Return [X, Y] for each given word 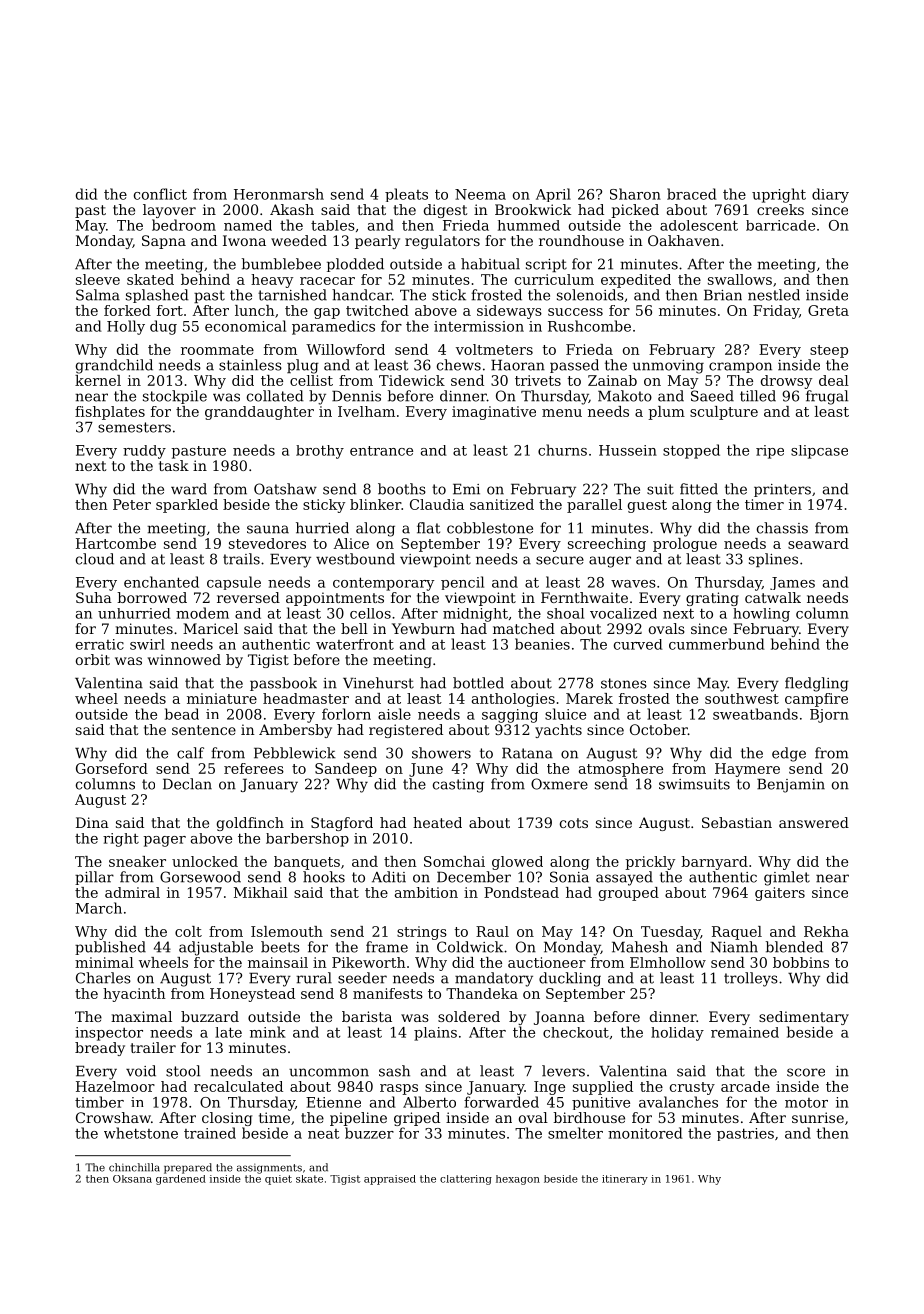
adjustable [216, 948]
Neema [480, 194]
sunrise [818, 1117]
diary [830, 195]
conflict [160, 194]
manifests [388, 993]
